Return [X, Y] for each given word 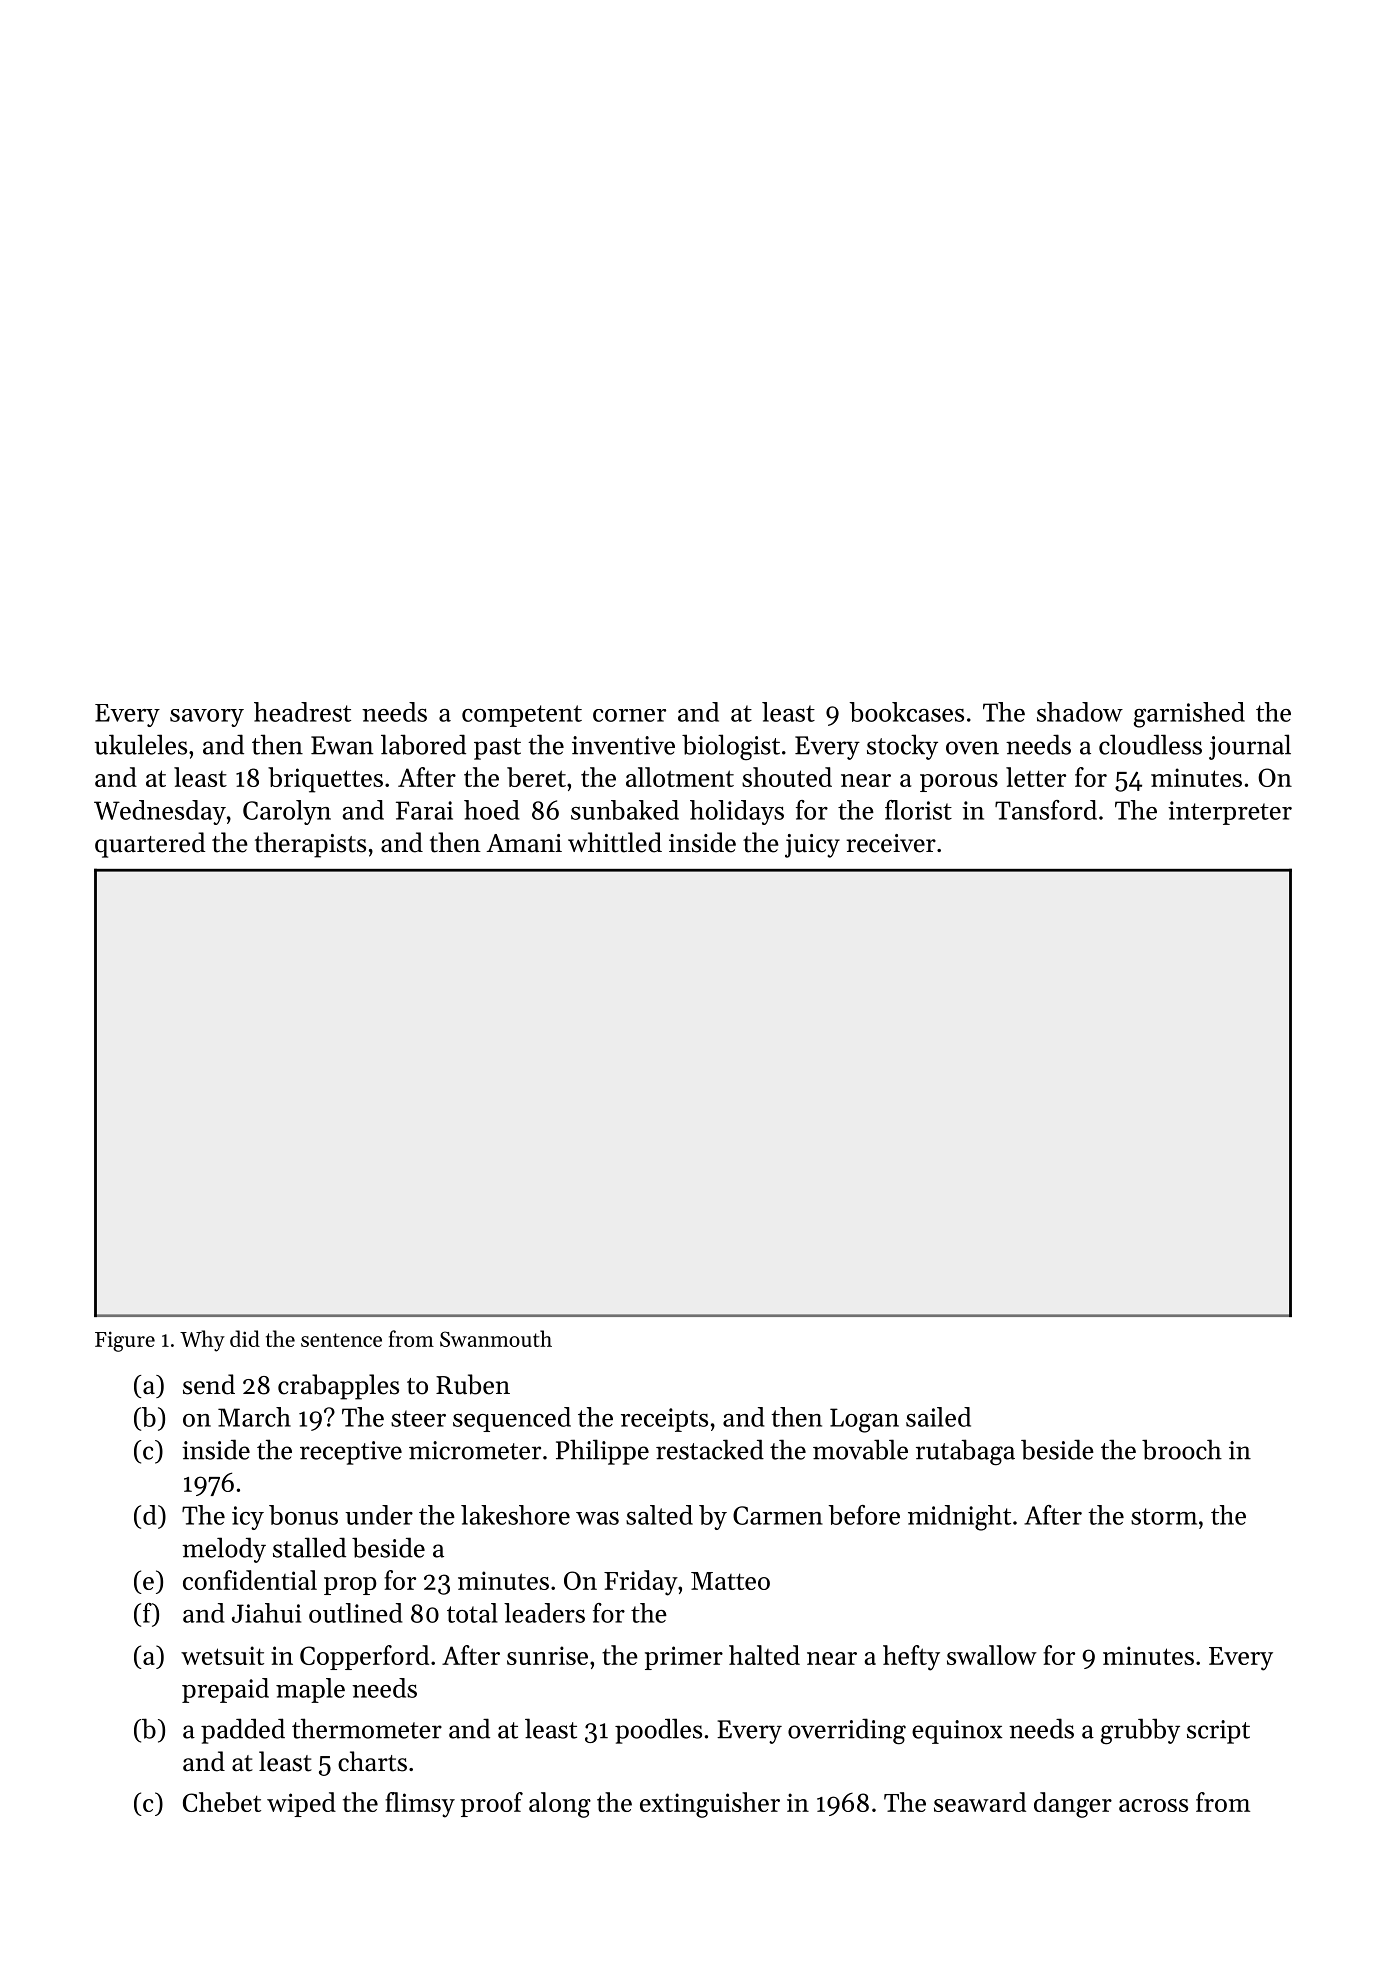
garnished [1189, 715]
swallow [992, 1655]
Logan [864, 1420]
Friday [641, 1583]
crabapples [338, 1387]
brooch [1182, 1449]
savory [207, 718]
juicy [812, 846]
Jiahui [266, 1613]
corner [629, 715]
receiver [891, 843]
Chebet [222, 1802]
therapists [310, 845]
